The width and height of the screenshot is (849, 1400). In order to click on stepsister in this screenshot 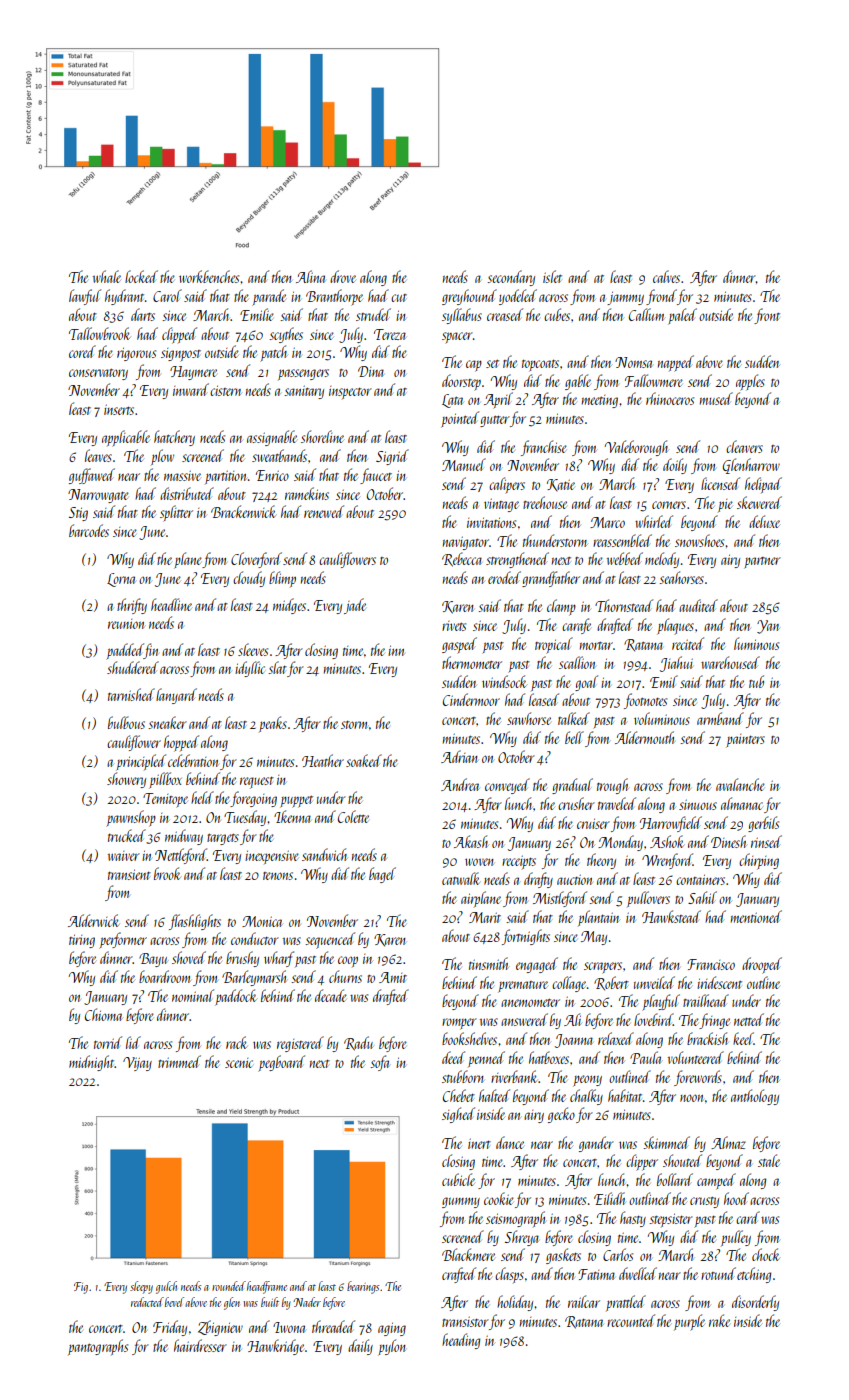, I will do `click(671, 1220)`.
